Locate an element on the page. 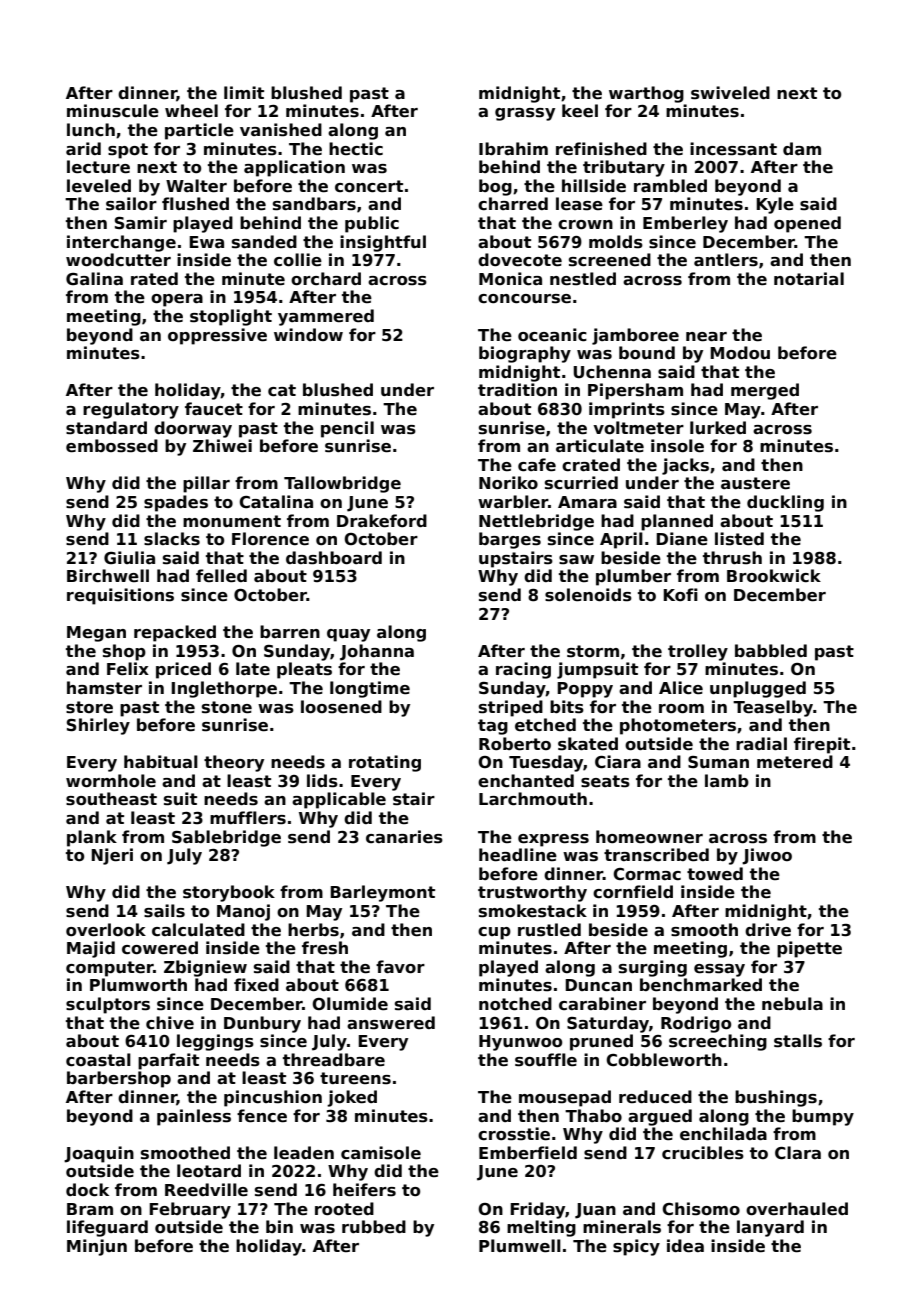 This image has height=1308, width=924. leveled is located at coordinates (99, 186).
